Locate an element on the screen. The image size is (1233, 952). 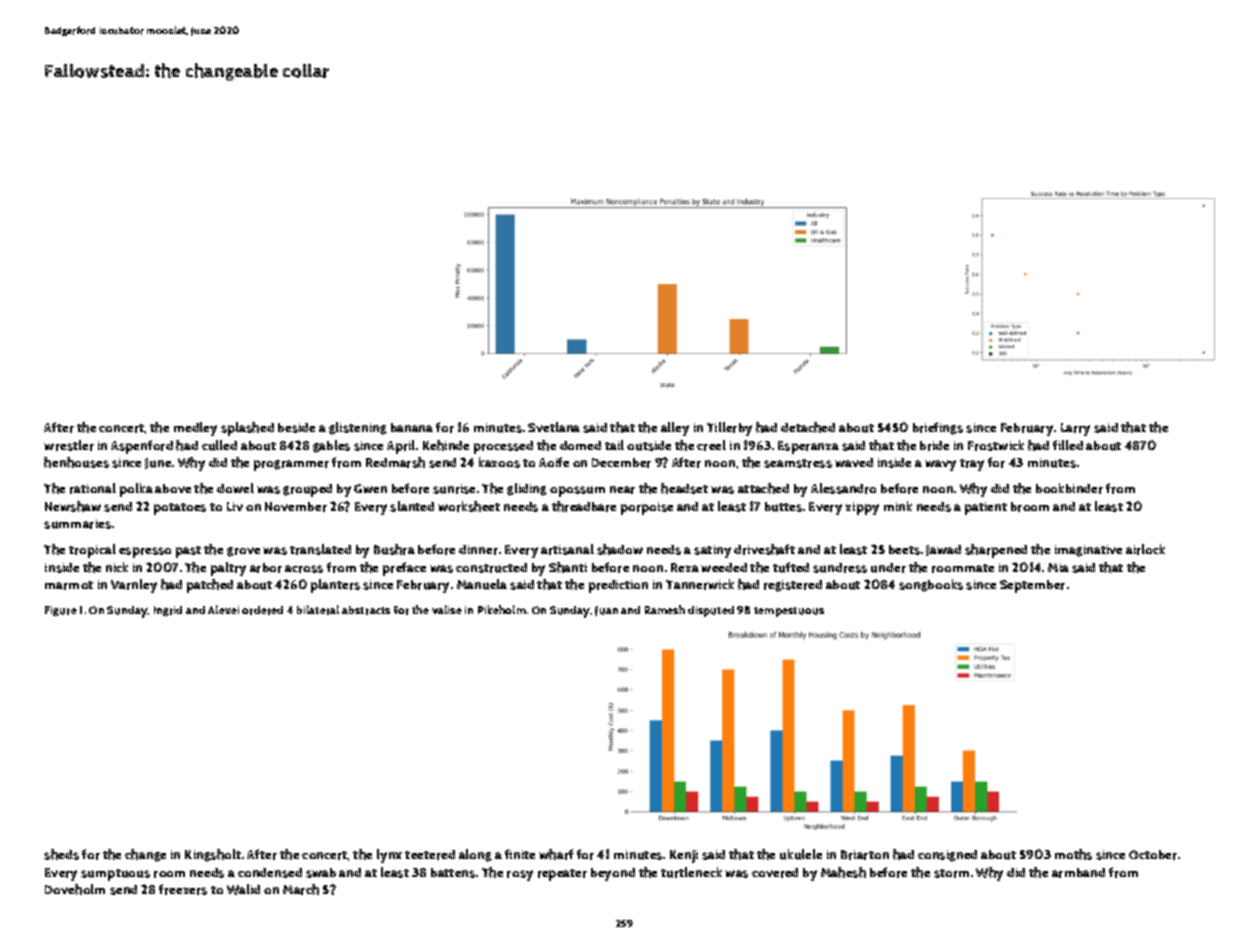
Larry is located at coordinates (1075, 429).
